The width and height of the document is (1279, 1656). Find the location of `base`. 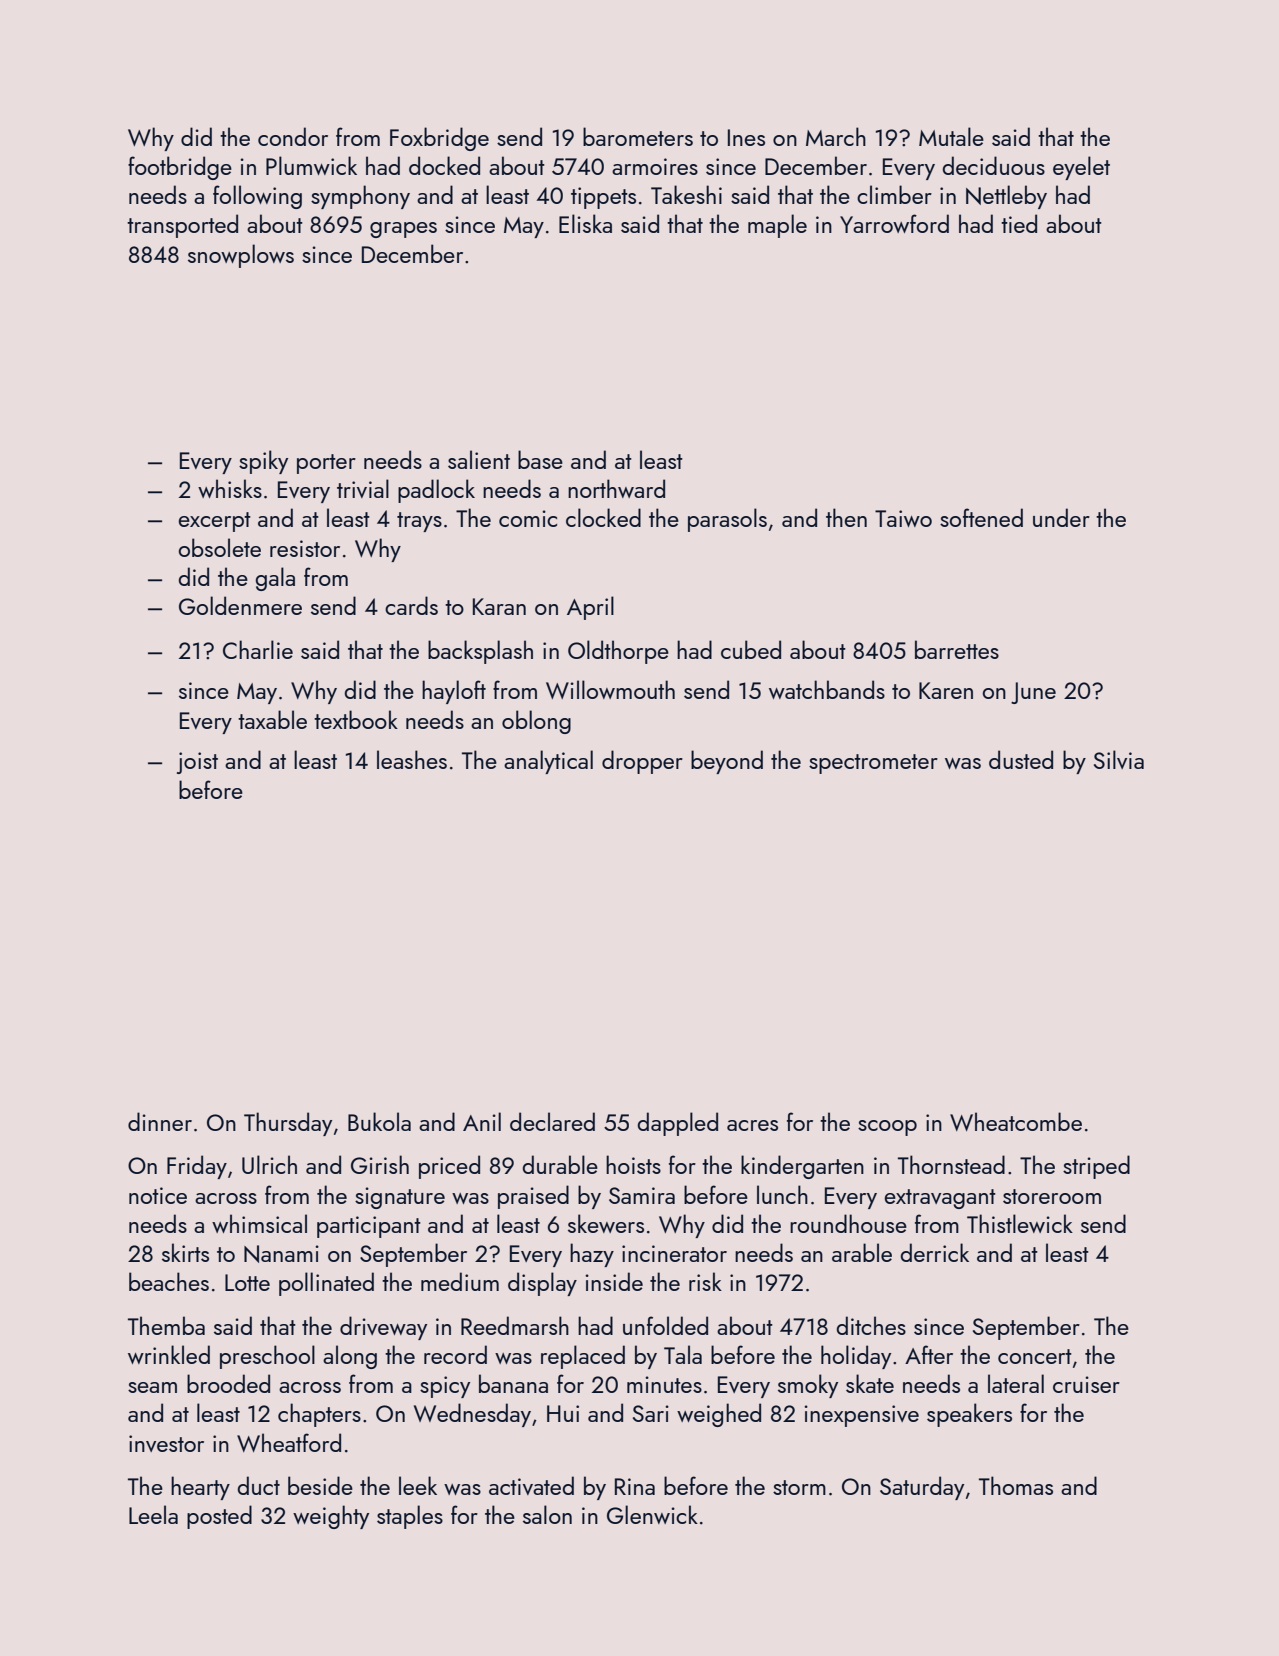

base is located at coordinates (540, 459).
